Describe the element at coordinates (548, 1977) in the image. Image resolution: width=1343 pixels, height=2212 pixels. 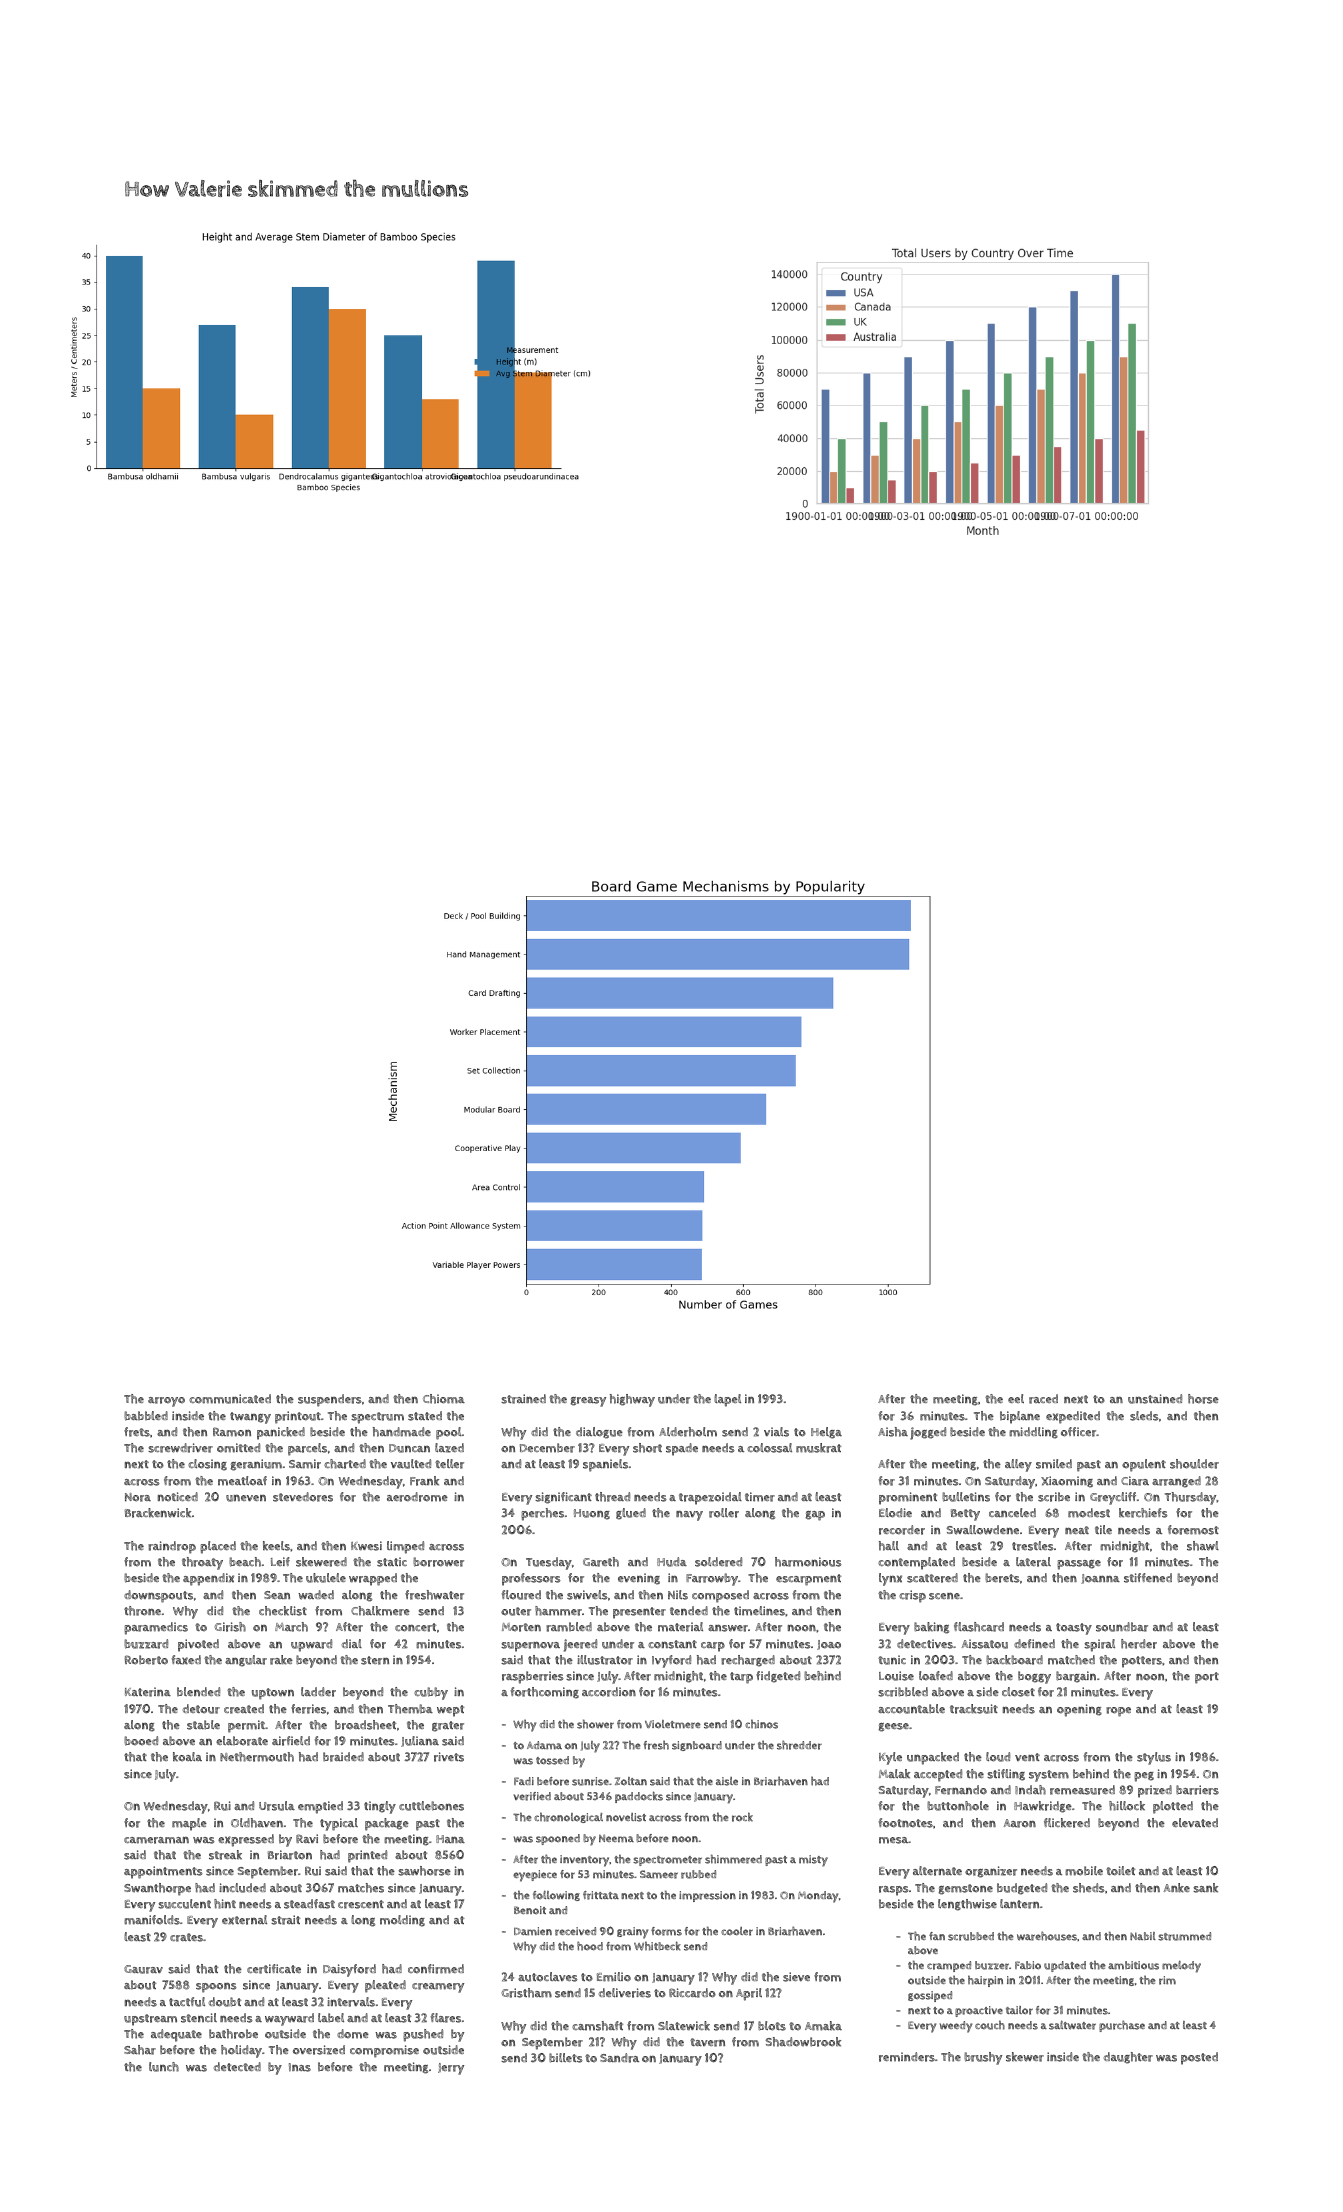
I see `autoclaves` at that location.
